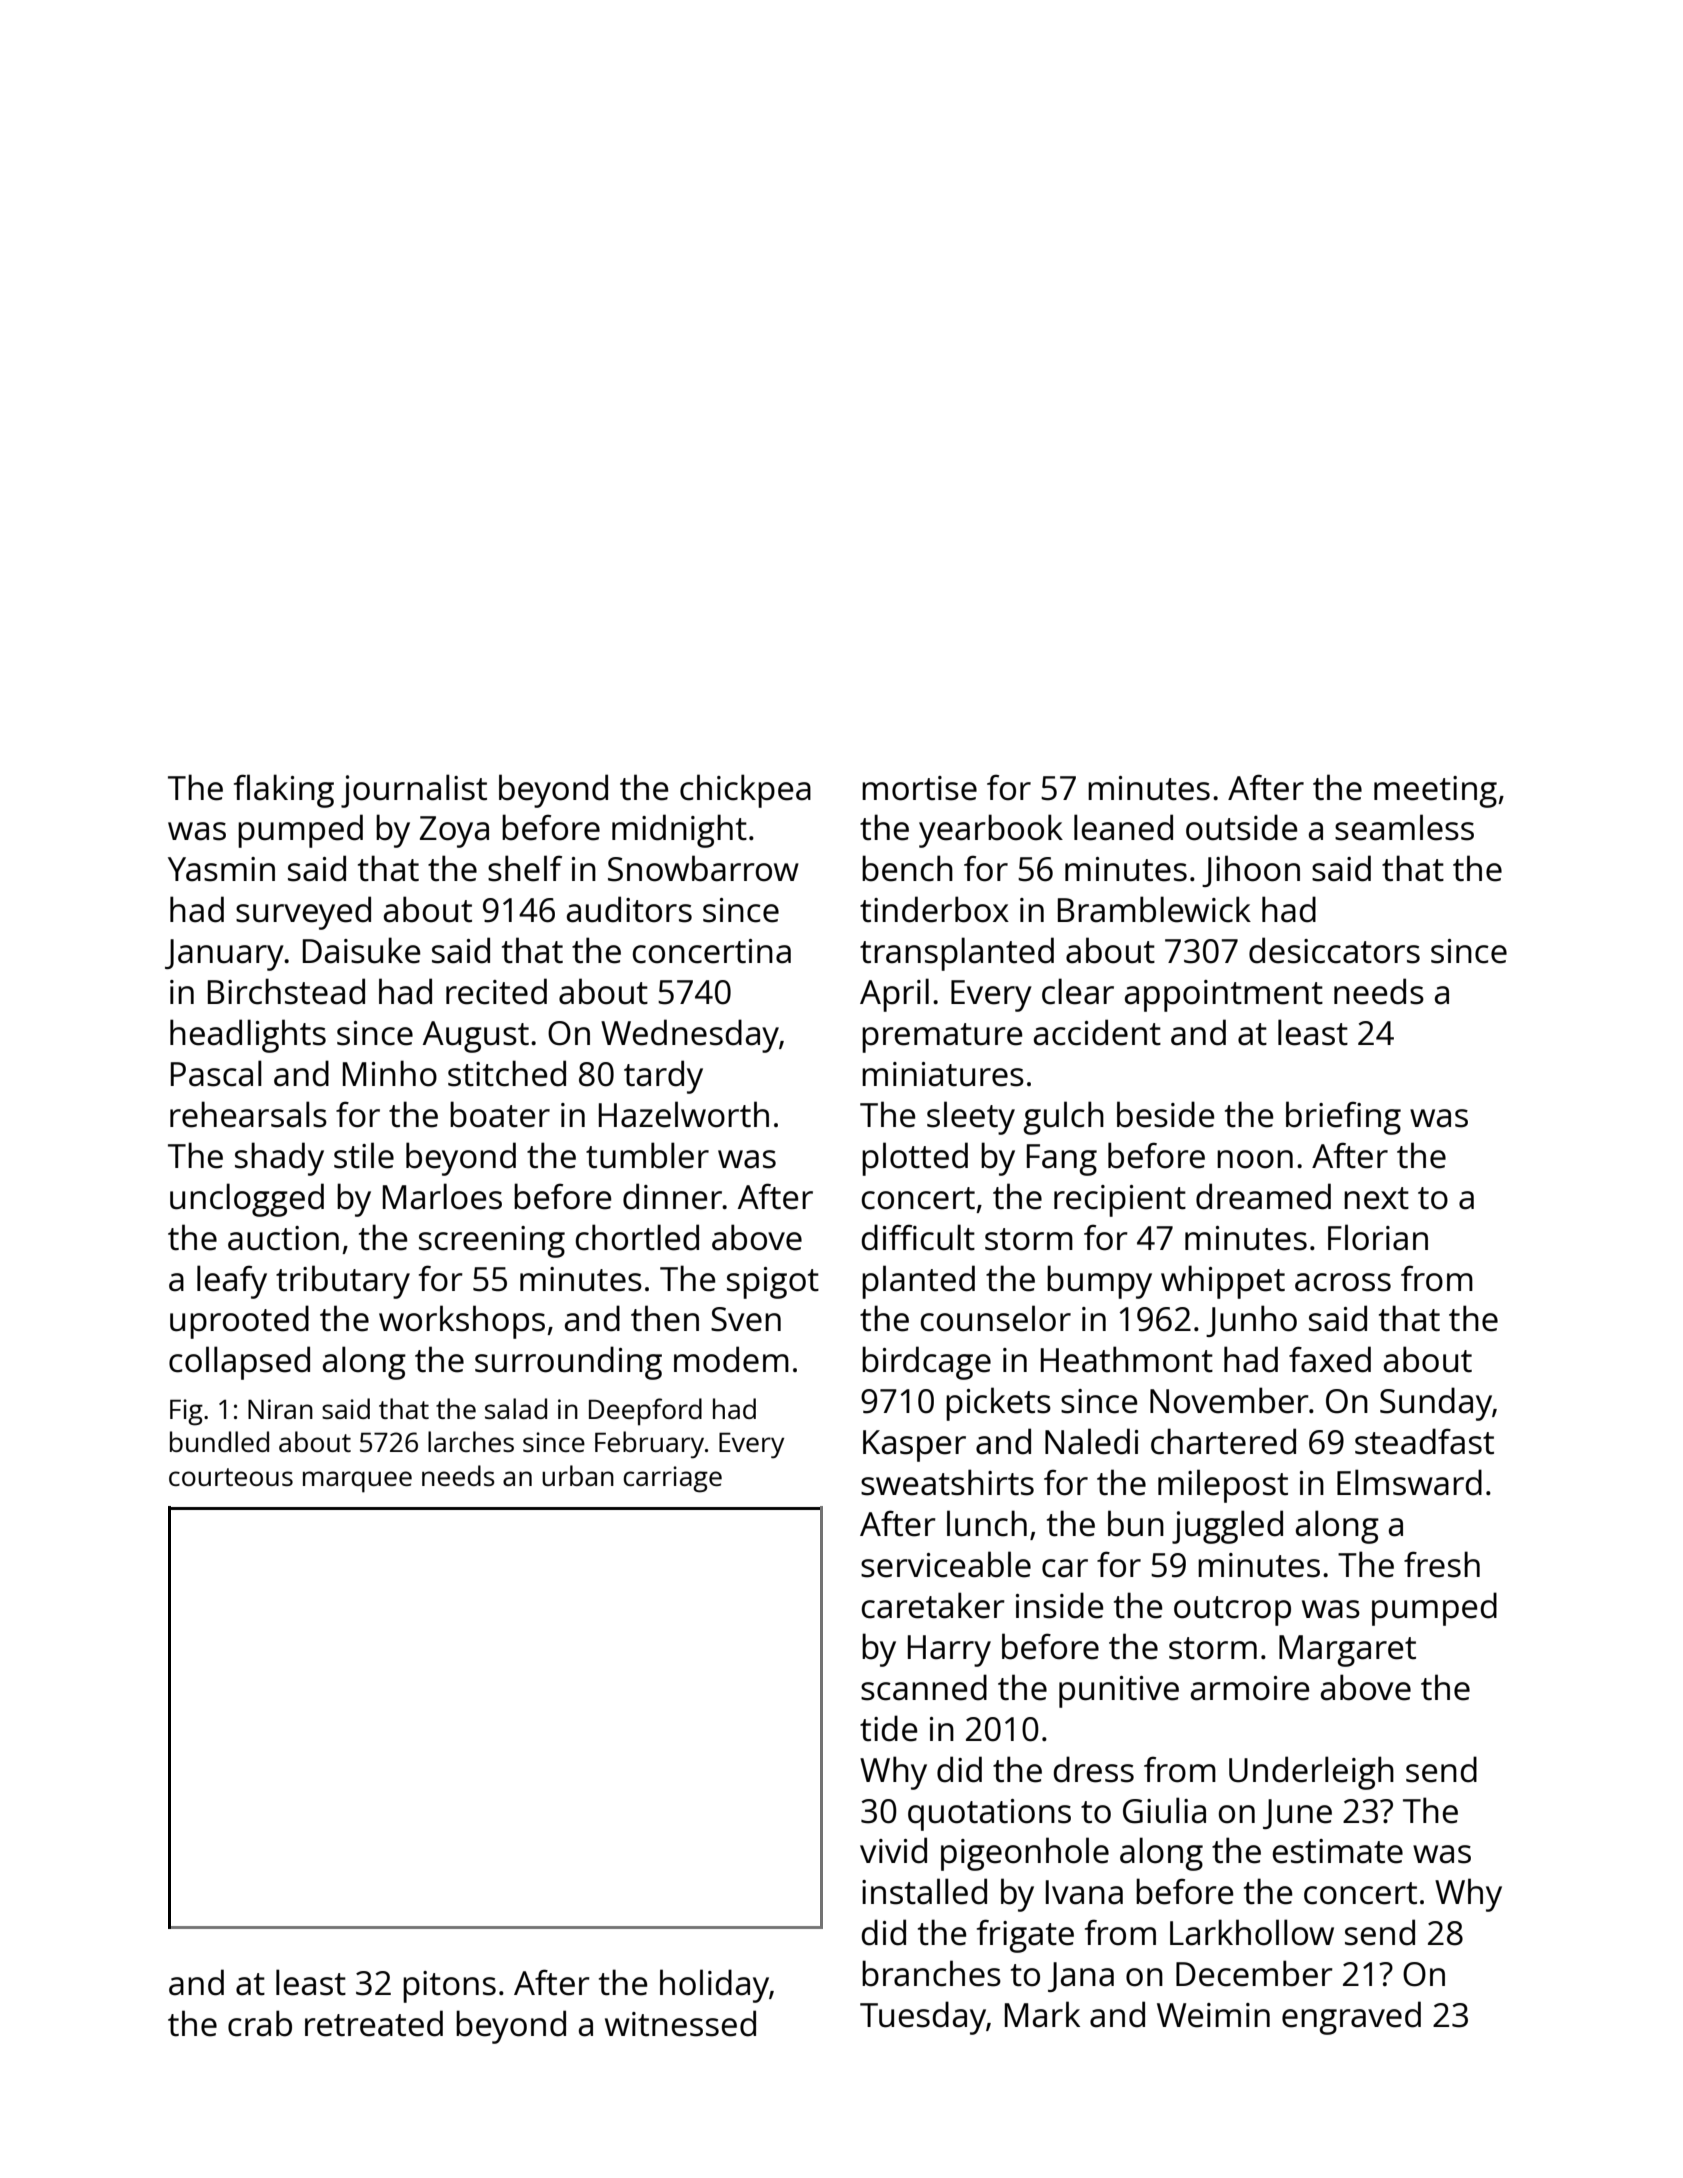  What do you see at coordinates (893, 1850) in the screenshot?
I see `vivid` at bounding box center [893, 1850].
